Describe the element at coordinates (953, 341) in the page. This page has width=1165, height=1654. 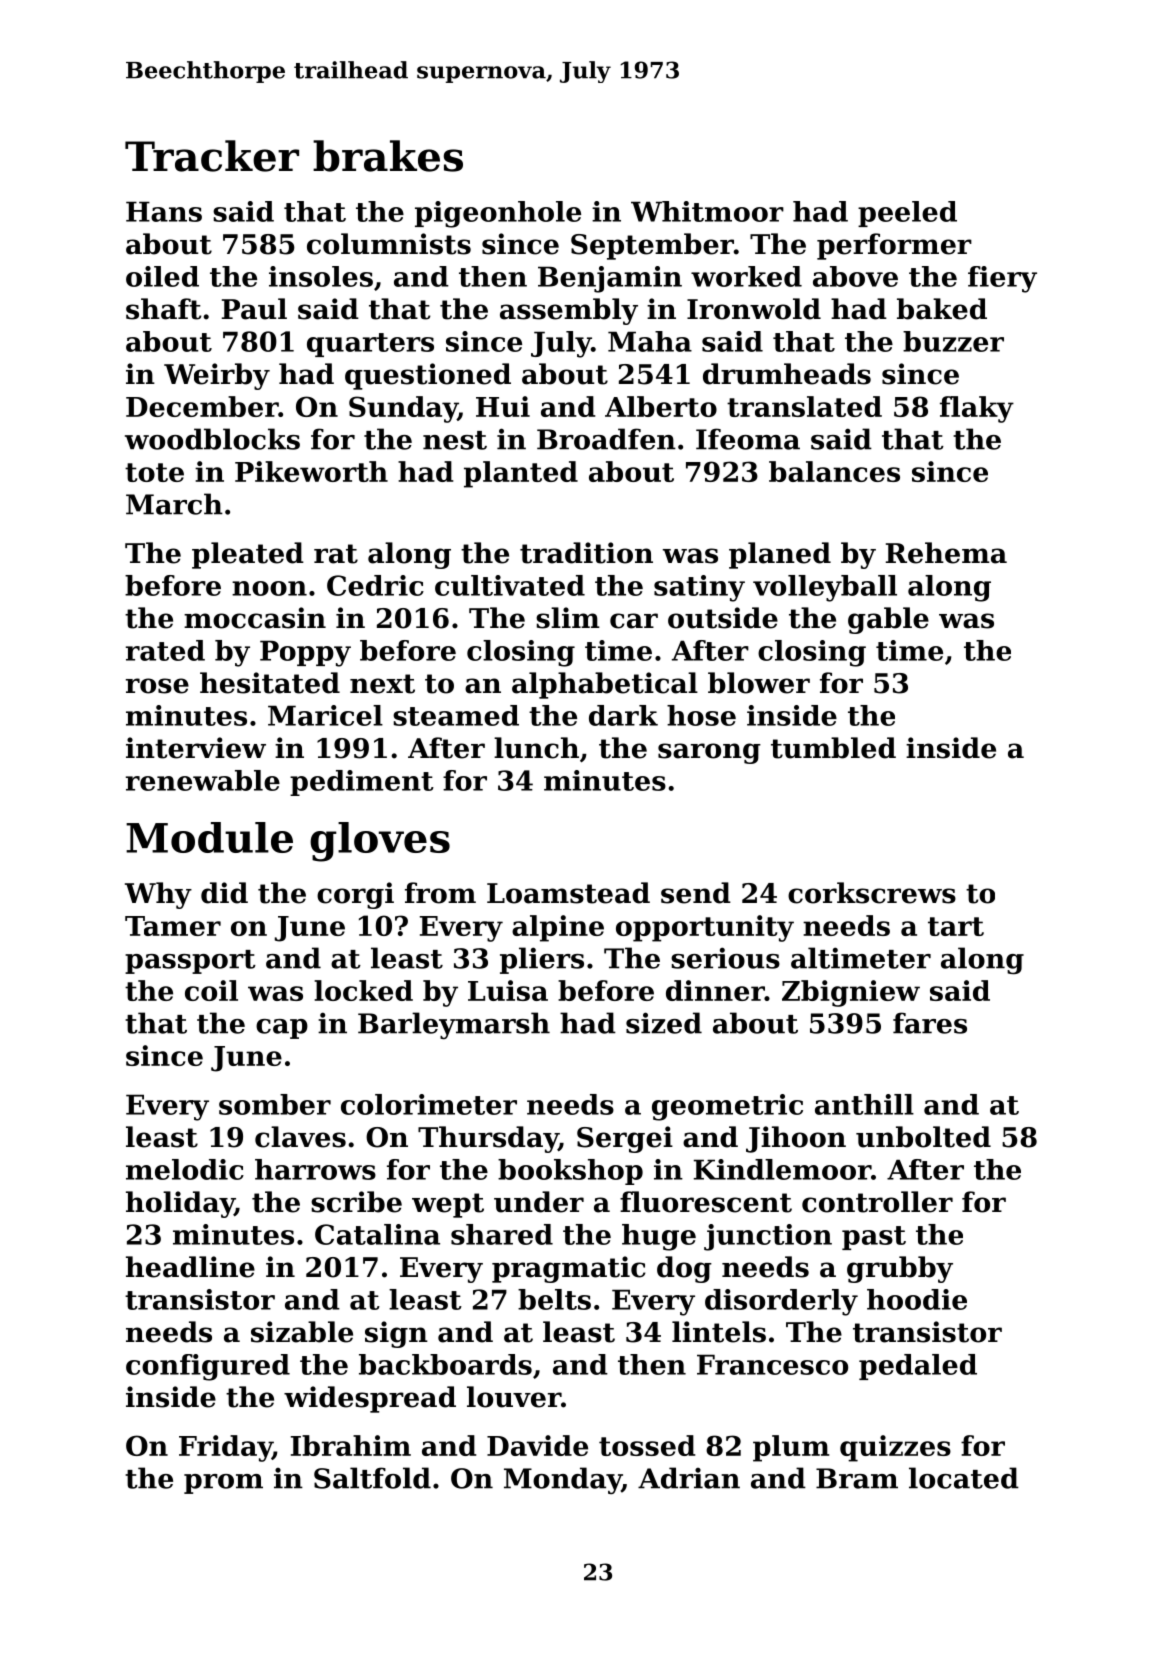
I see `buzzer` at that location.
